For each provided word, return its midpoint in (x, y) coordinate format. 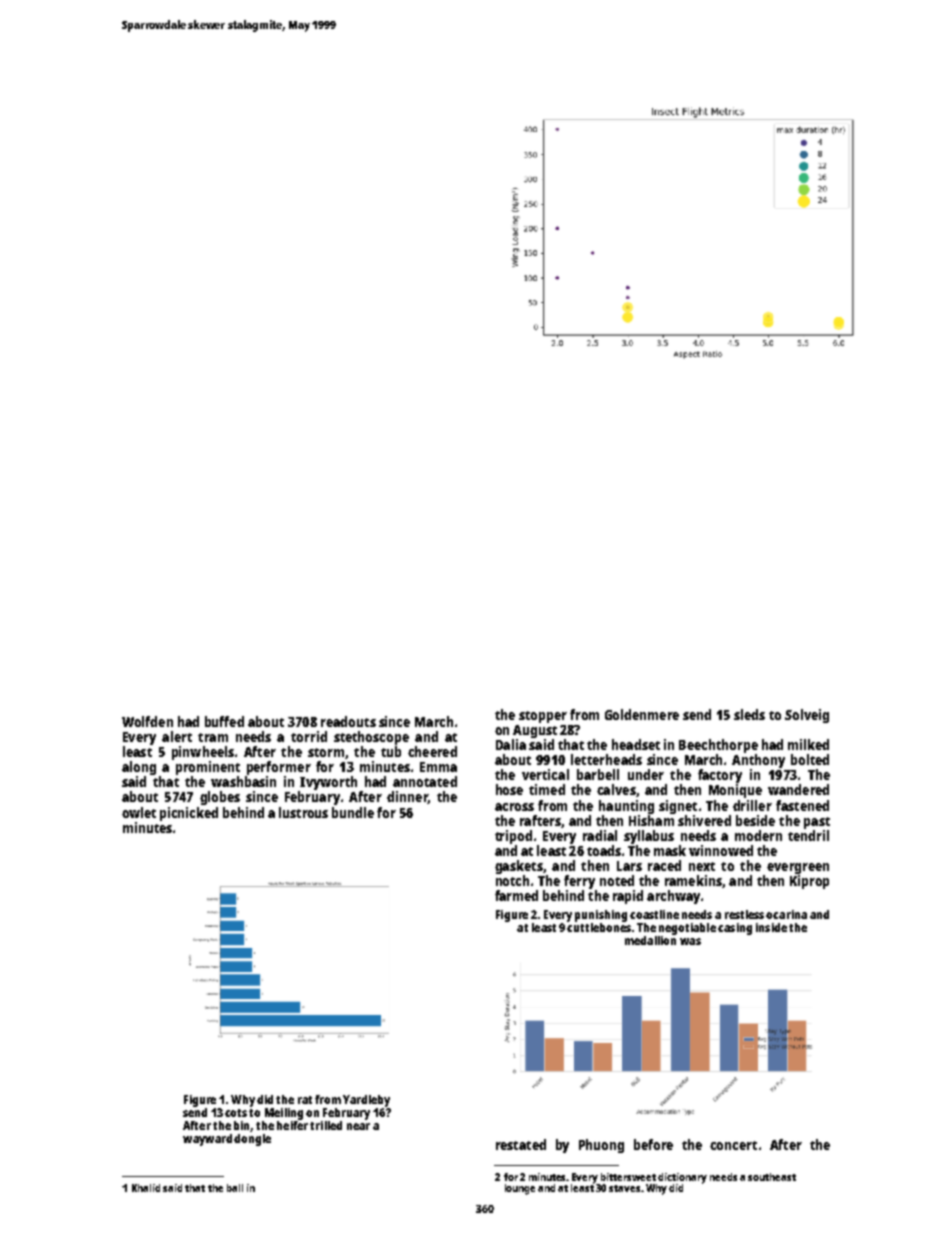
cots (236, 1113)
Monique (735, 791)
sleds (749, 714)
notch (512, 880)
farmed (516, 895)
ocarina (786, 914)
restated (521, 1144)
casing (735, 929)
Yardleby (366, 1101)
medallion (650, 940)
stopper (543, 717)
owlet (139, 812)
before (653, 1144)
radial (600, 835)
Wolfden (147, 721)
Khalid (146, 1188)
